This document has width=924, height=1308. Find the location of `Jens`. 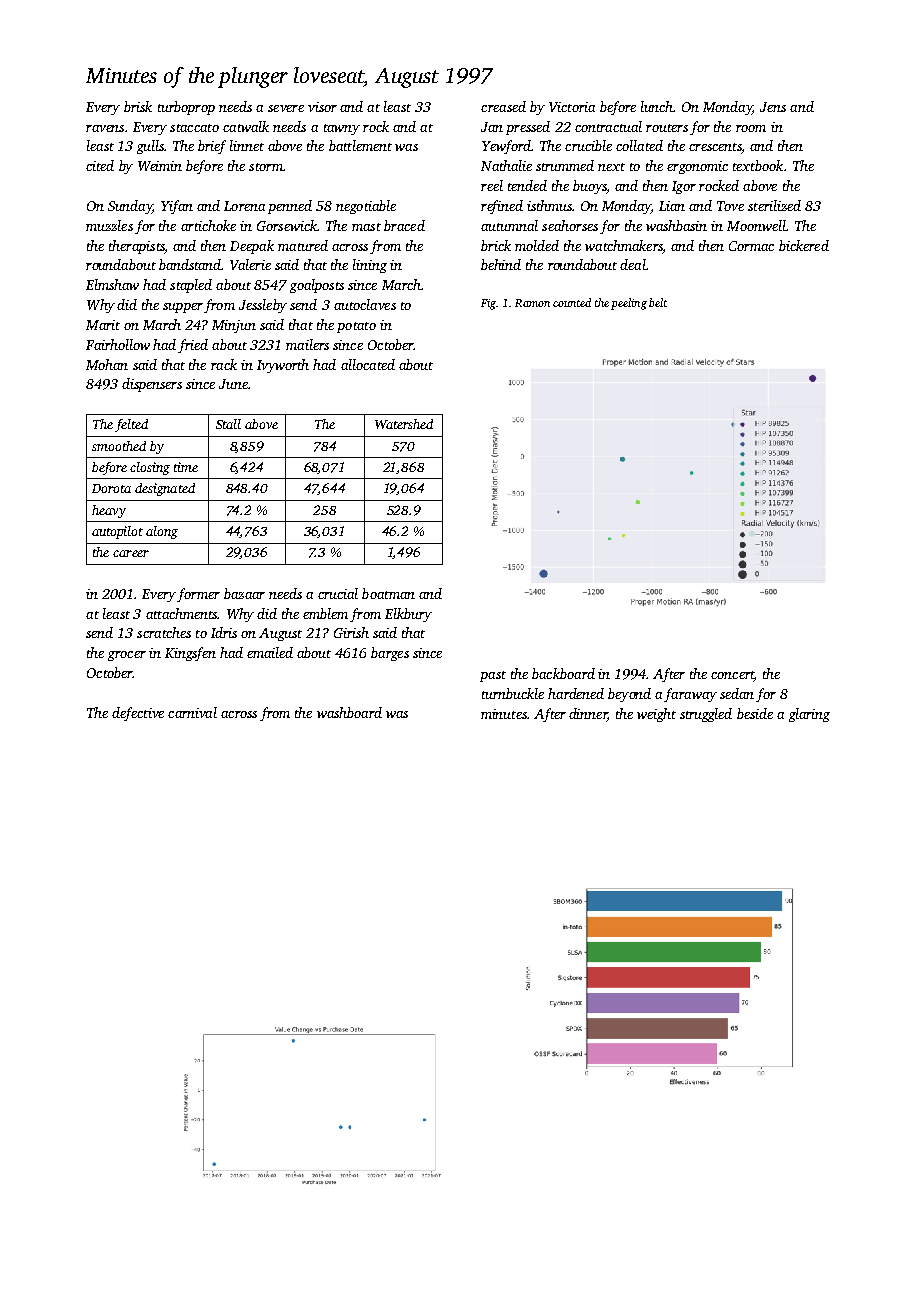

Jens is located at coordinates (773, 107).
